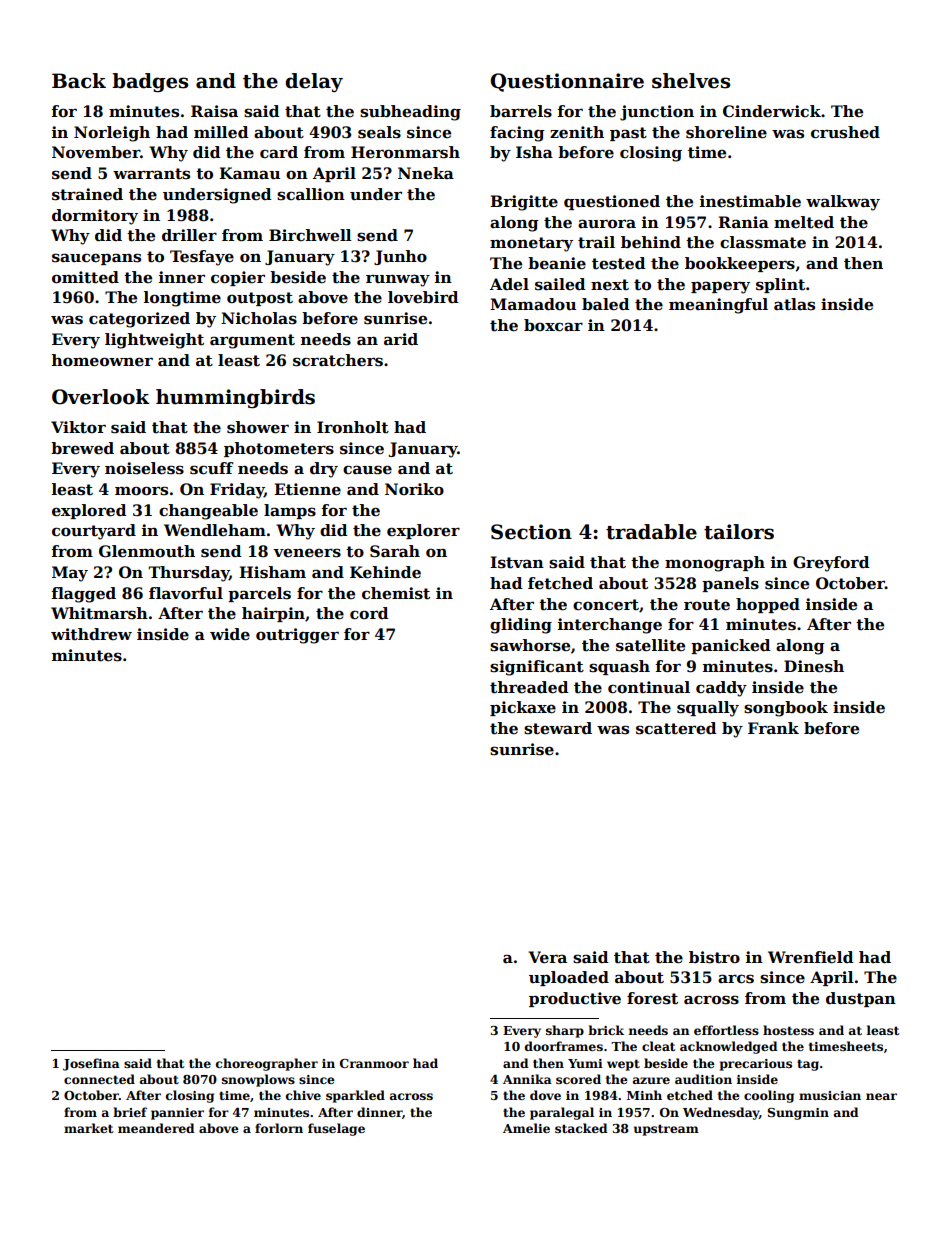 This page has height=1233, width=952. Describe the element at coordinates (91, 1064) in the page. I see `Josefina` at that location.
